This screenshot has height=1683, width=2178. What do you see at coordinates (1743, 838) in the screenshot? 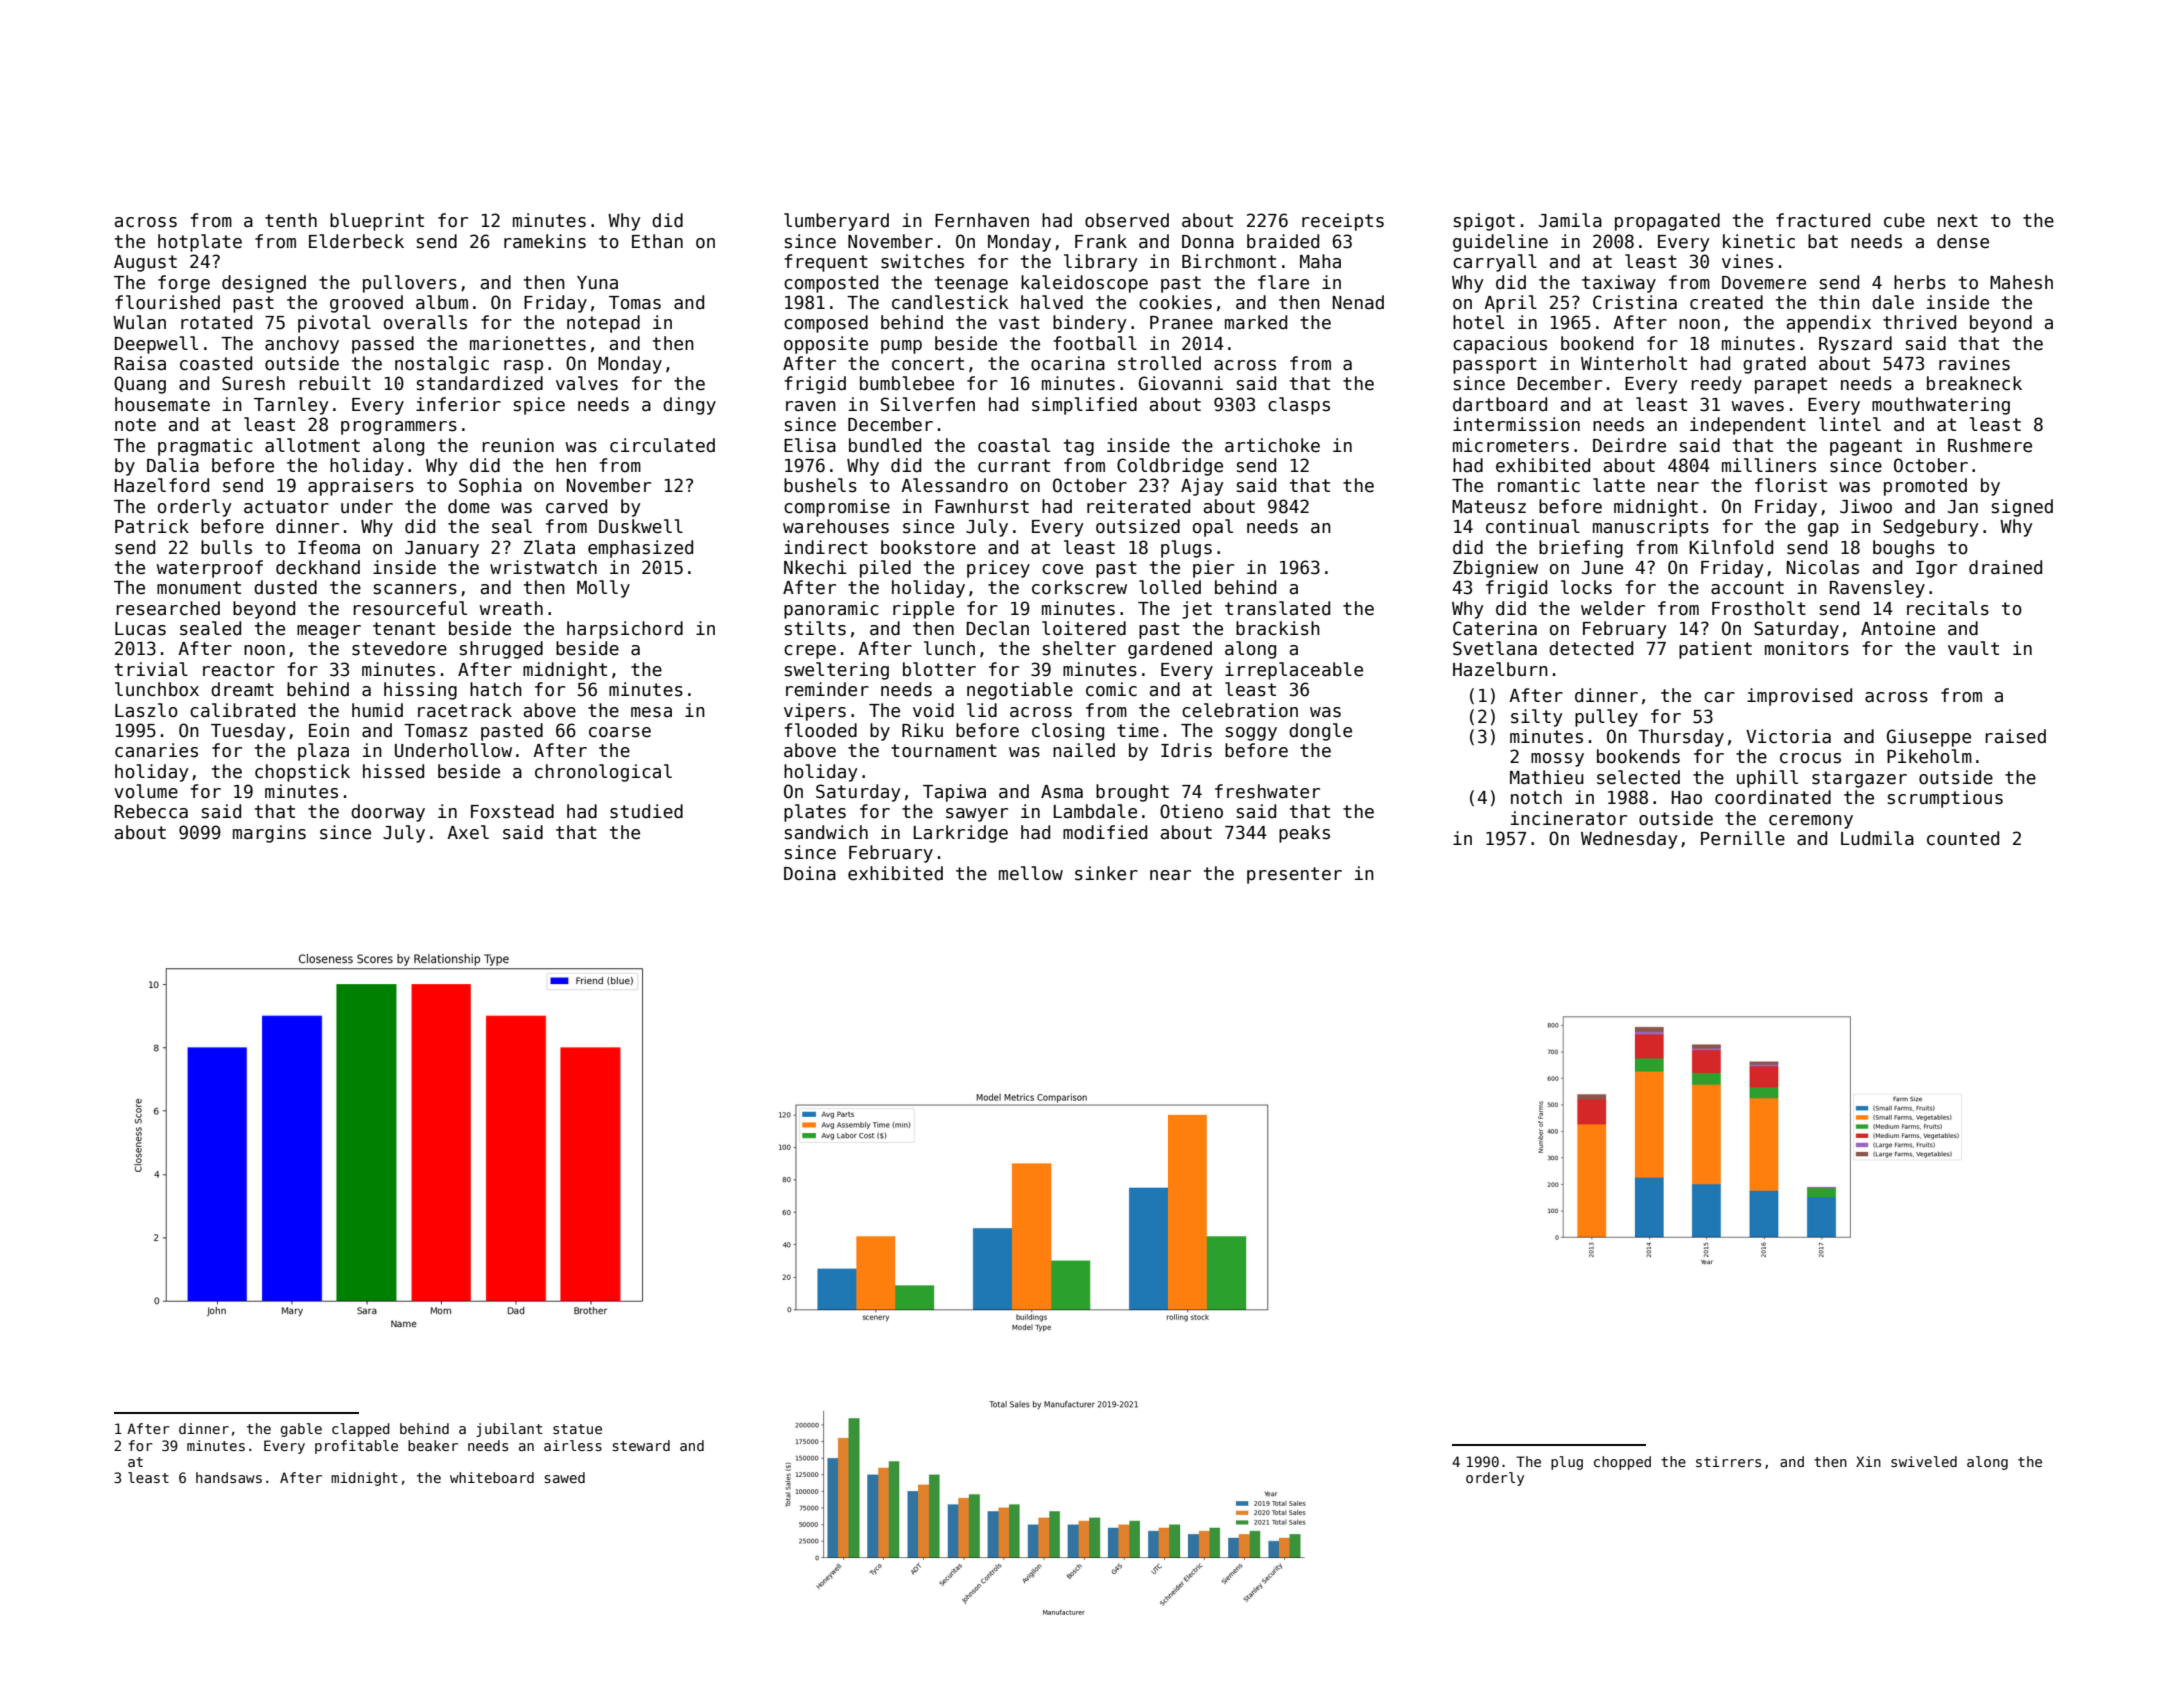
I see `Pernille` at bounding box center [1743, 838].
